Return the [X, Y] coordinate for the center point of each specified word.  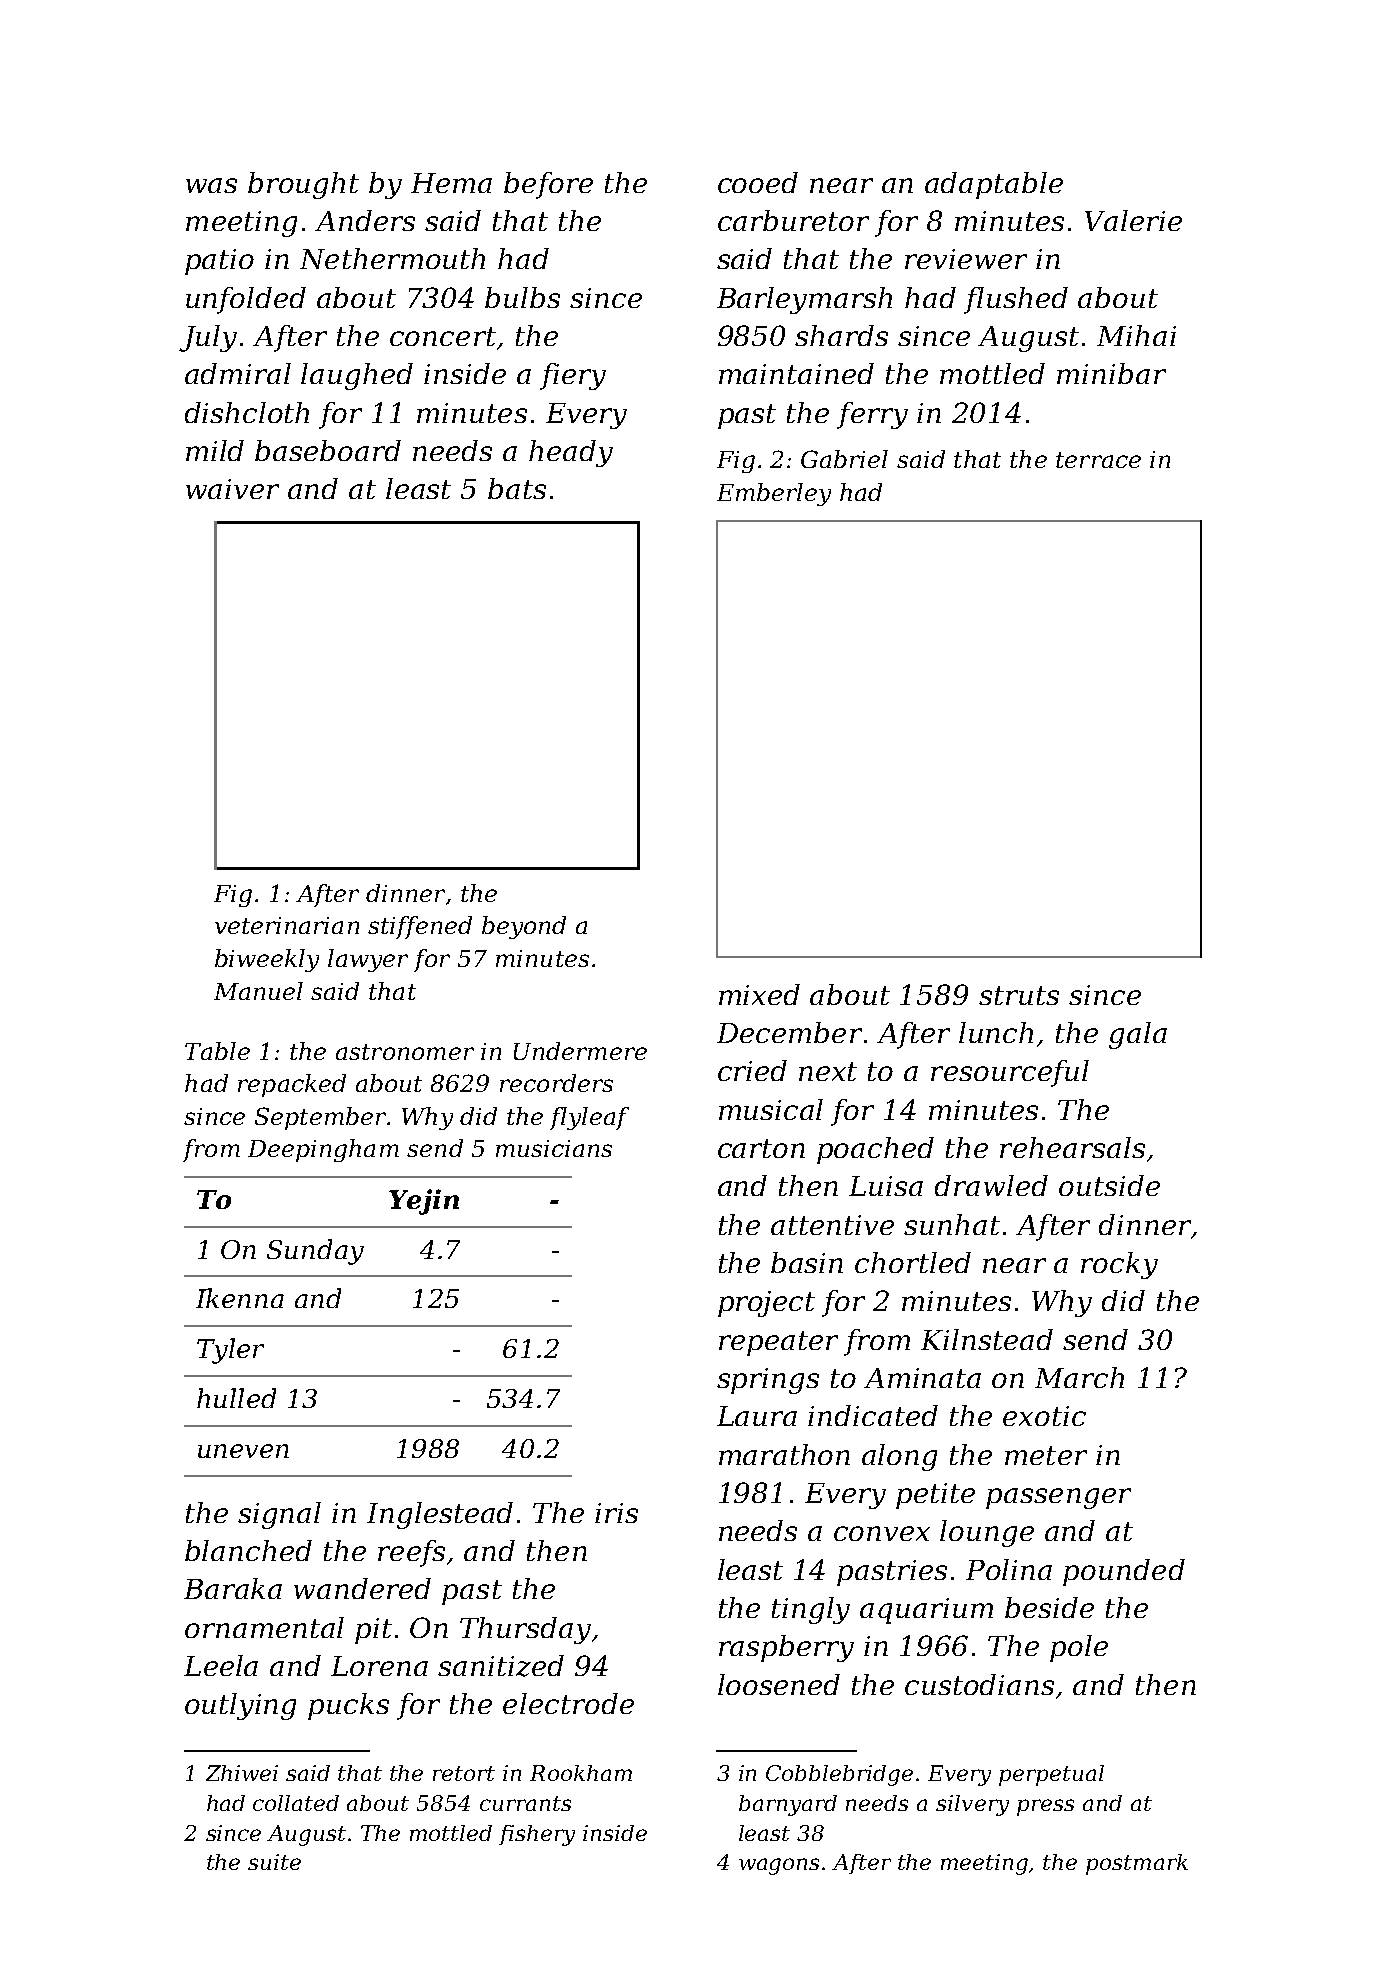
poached [875, 1150]
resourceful [1010, 1073]
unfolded [246, 300]
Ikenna [240, 1298]
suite [274, 1862]
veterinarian [287, 925]
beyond [524, 927]
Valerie [1133, 220]
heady [571, 453]
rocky [1119, 1265]
